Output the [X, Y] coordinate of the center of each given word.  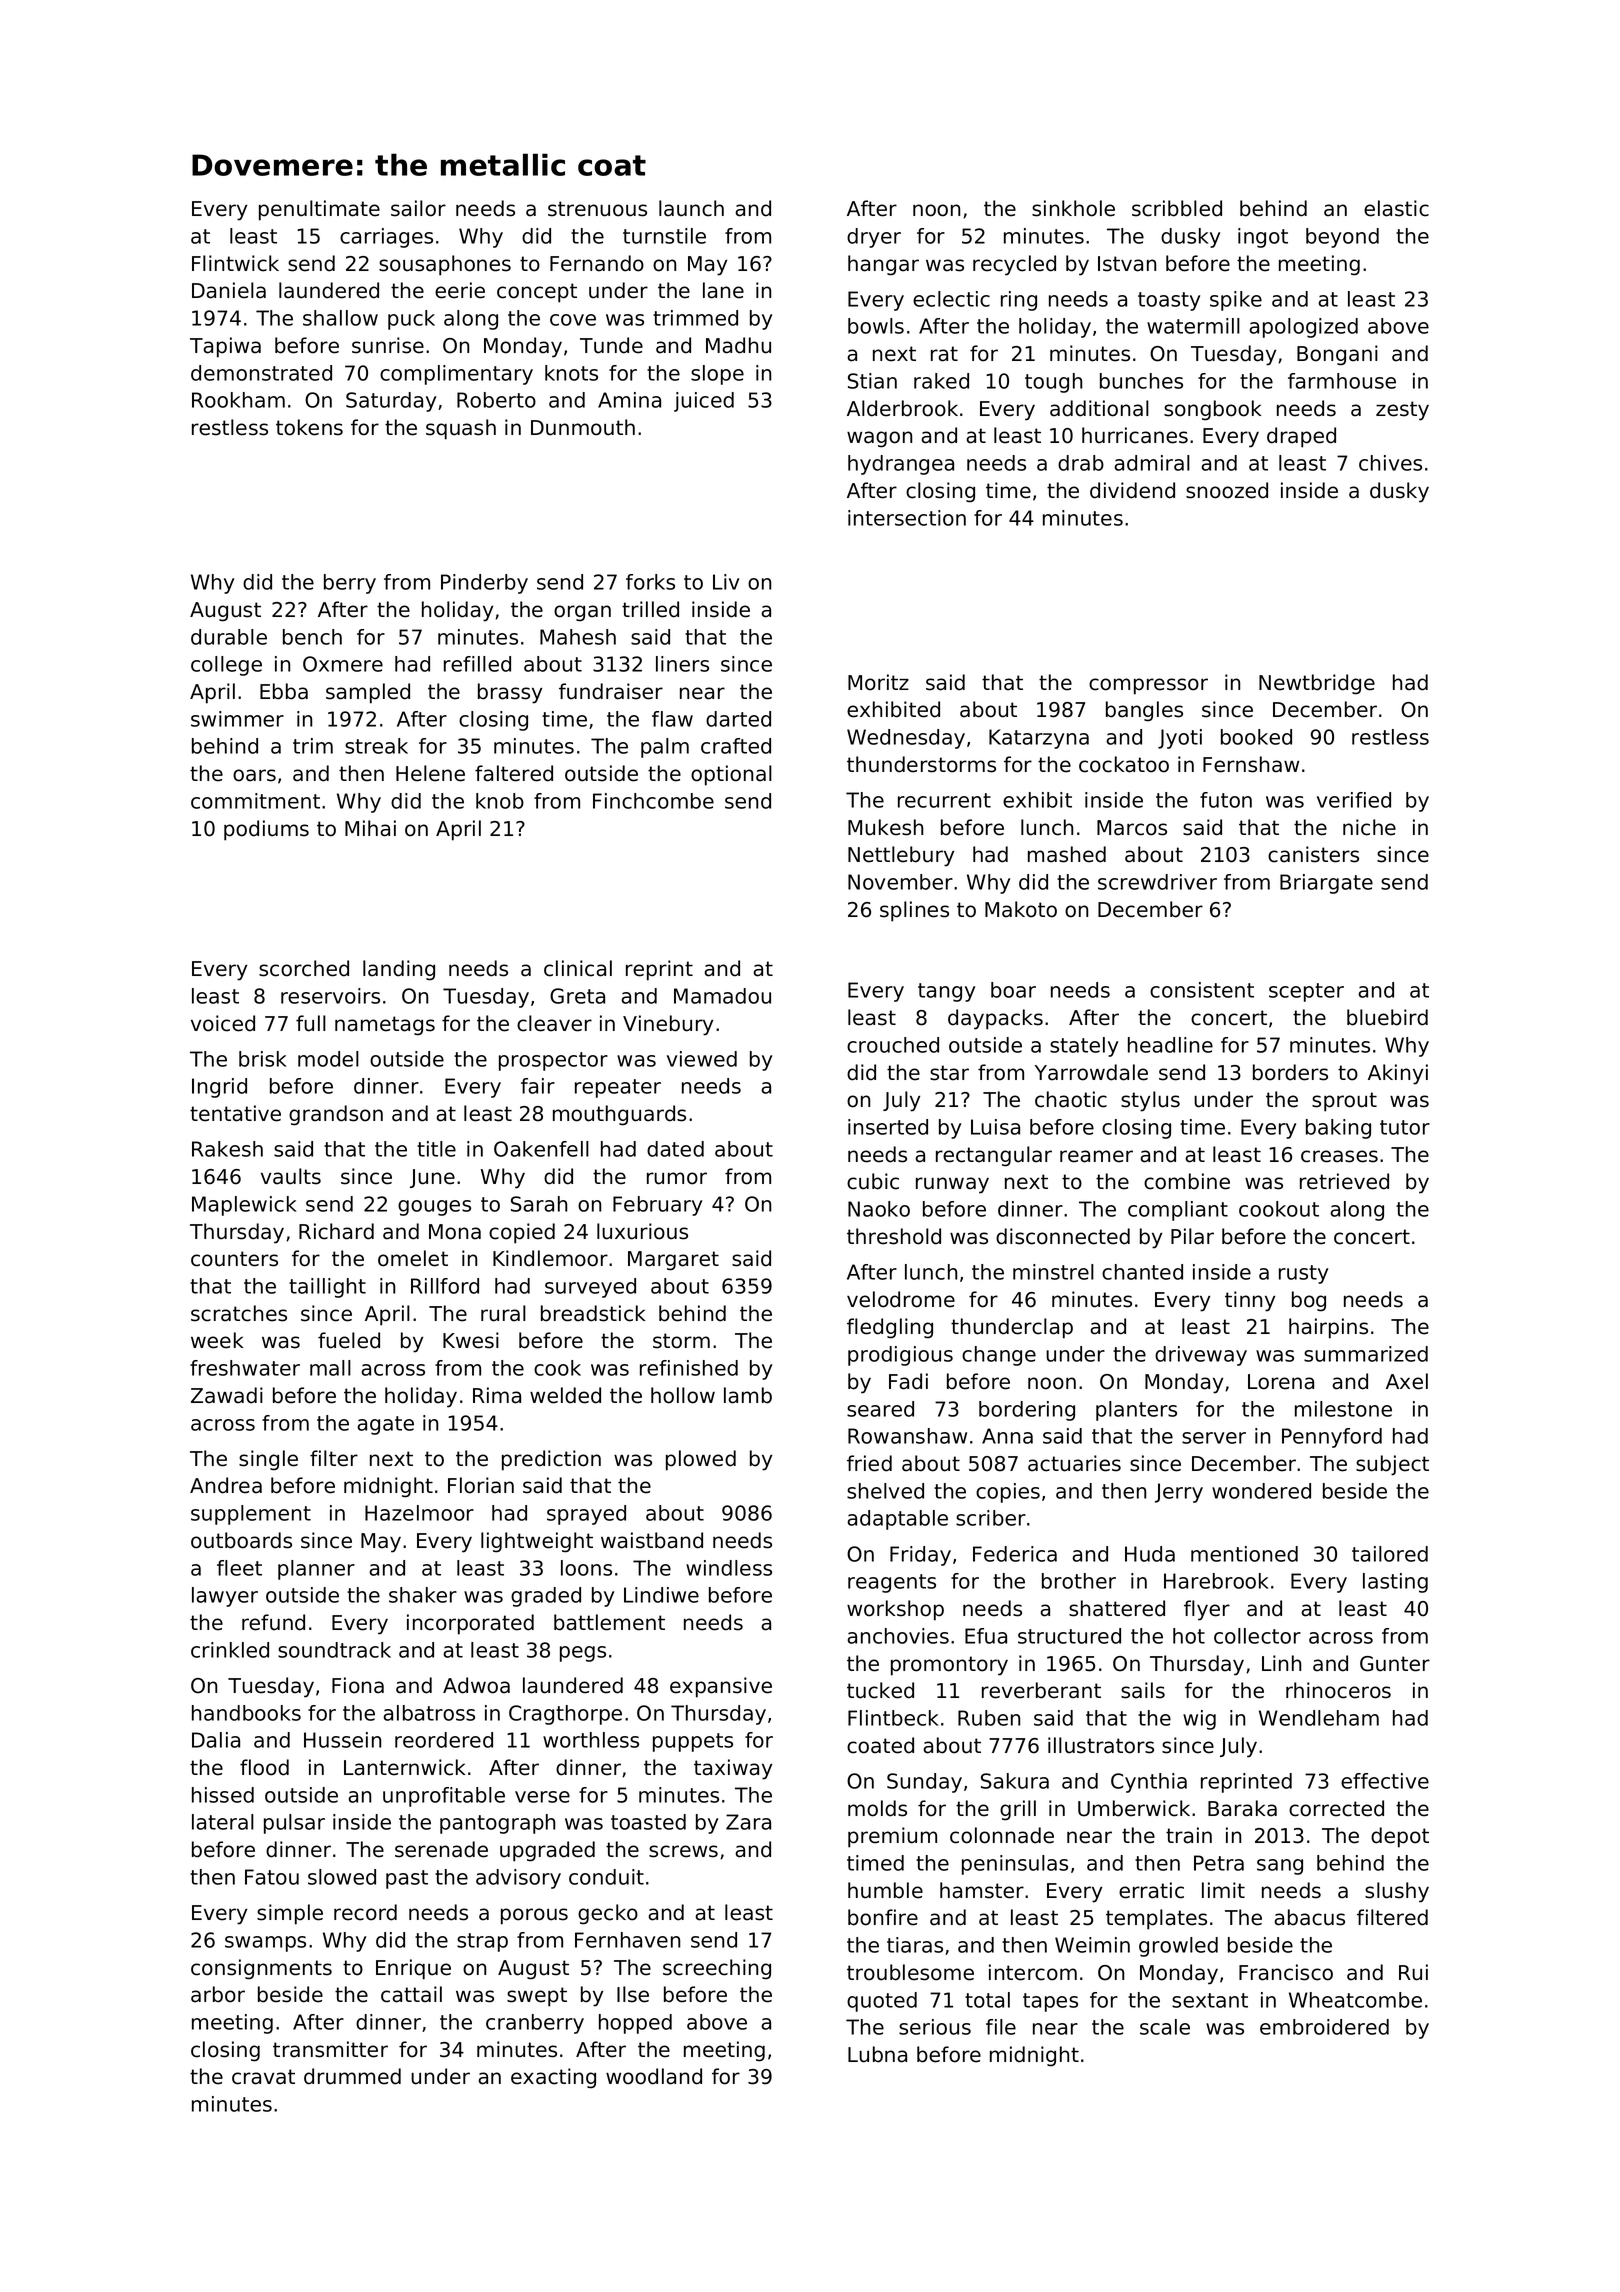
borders [1290, 1072]
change [999, 1356]
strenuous [597, 209]
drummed [352, 2076]
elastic [1396, 208]
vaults [291, 1176]
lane [723, 290]
